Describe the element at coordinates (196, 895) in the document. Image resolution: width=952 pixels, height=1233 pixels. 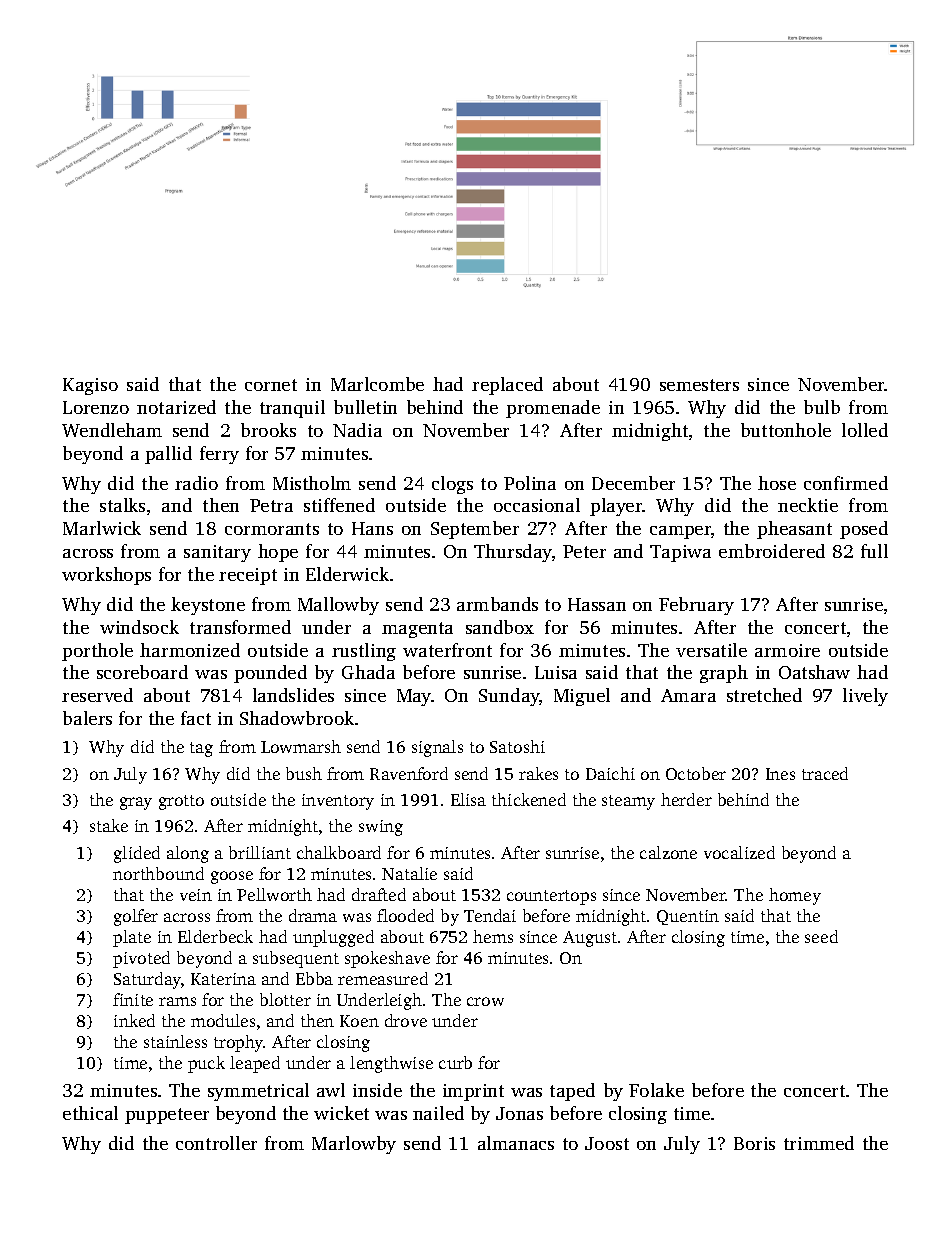
I see `vein` at that location.
